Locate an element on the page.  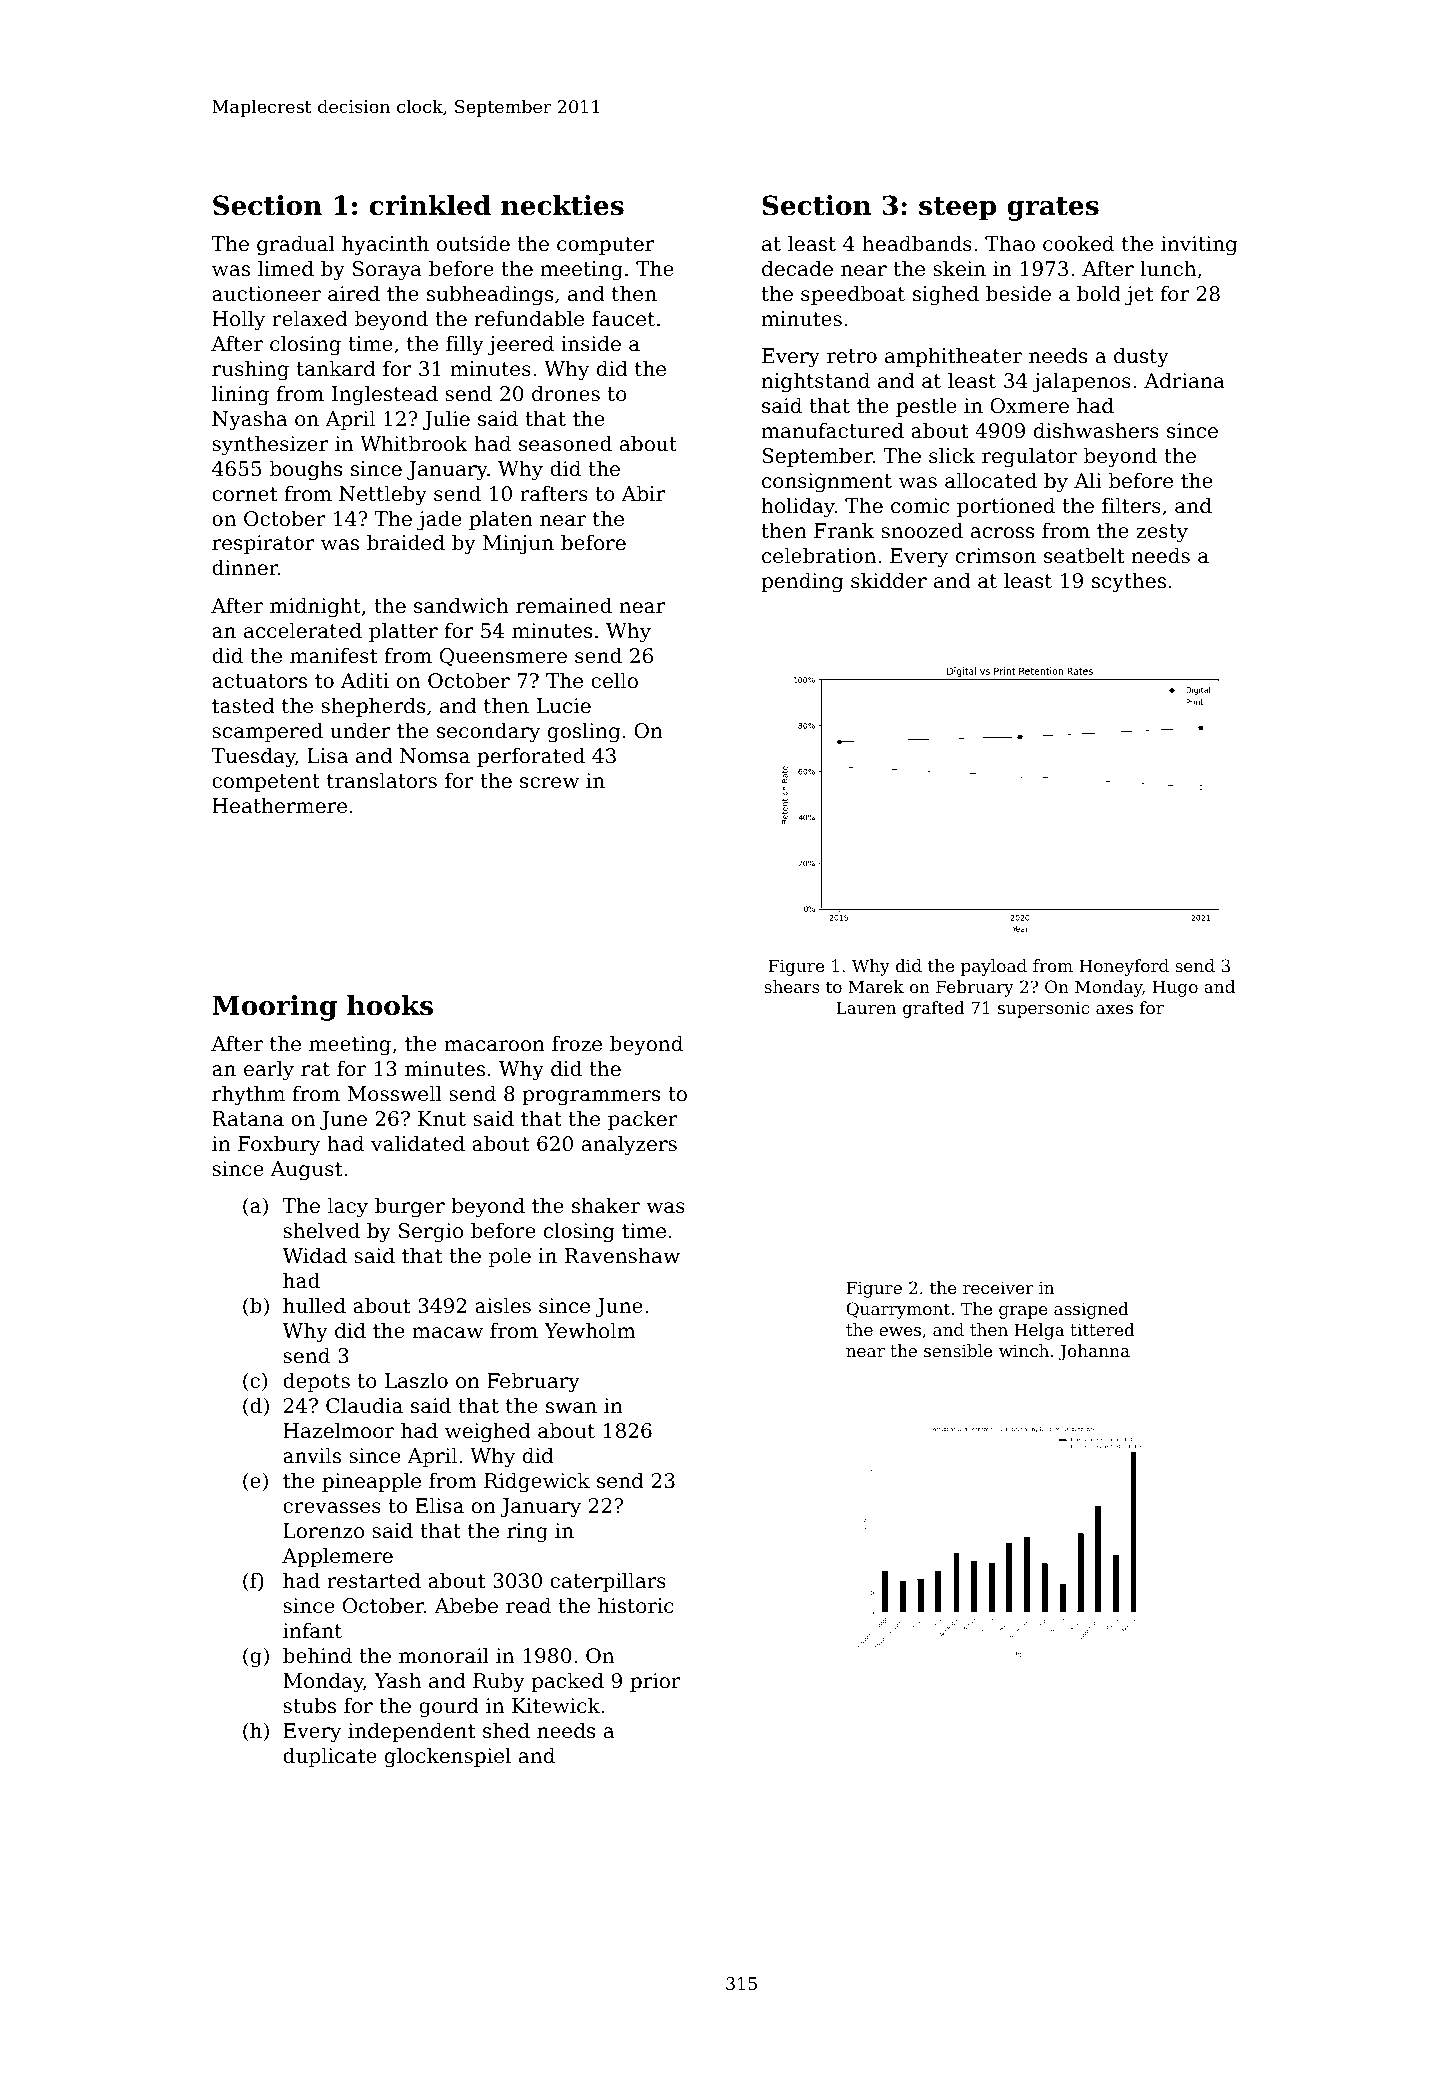
retro is located at coordinates (852, 356).
